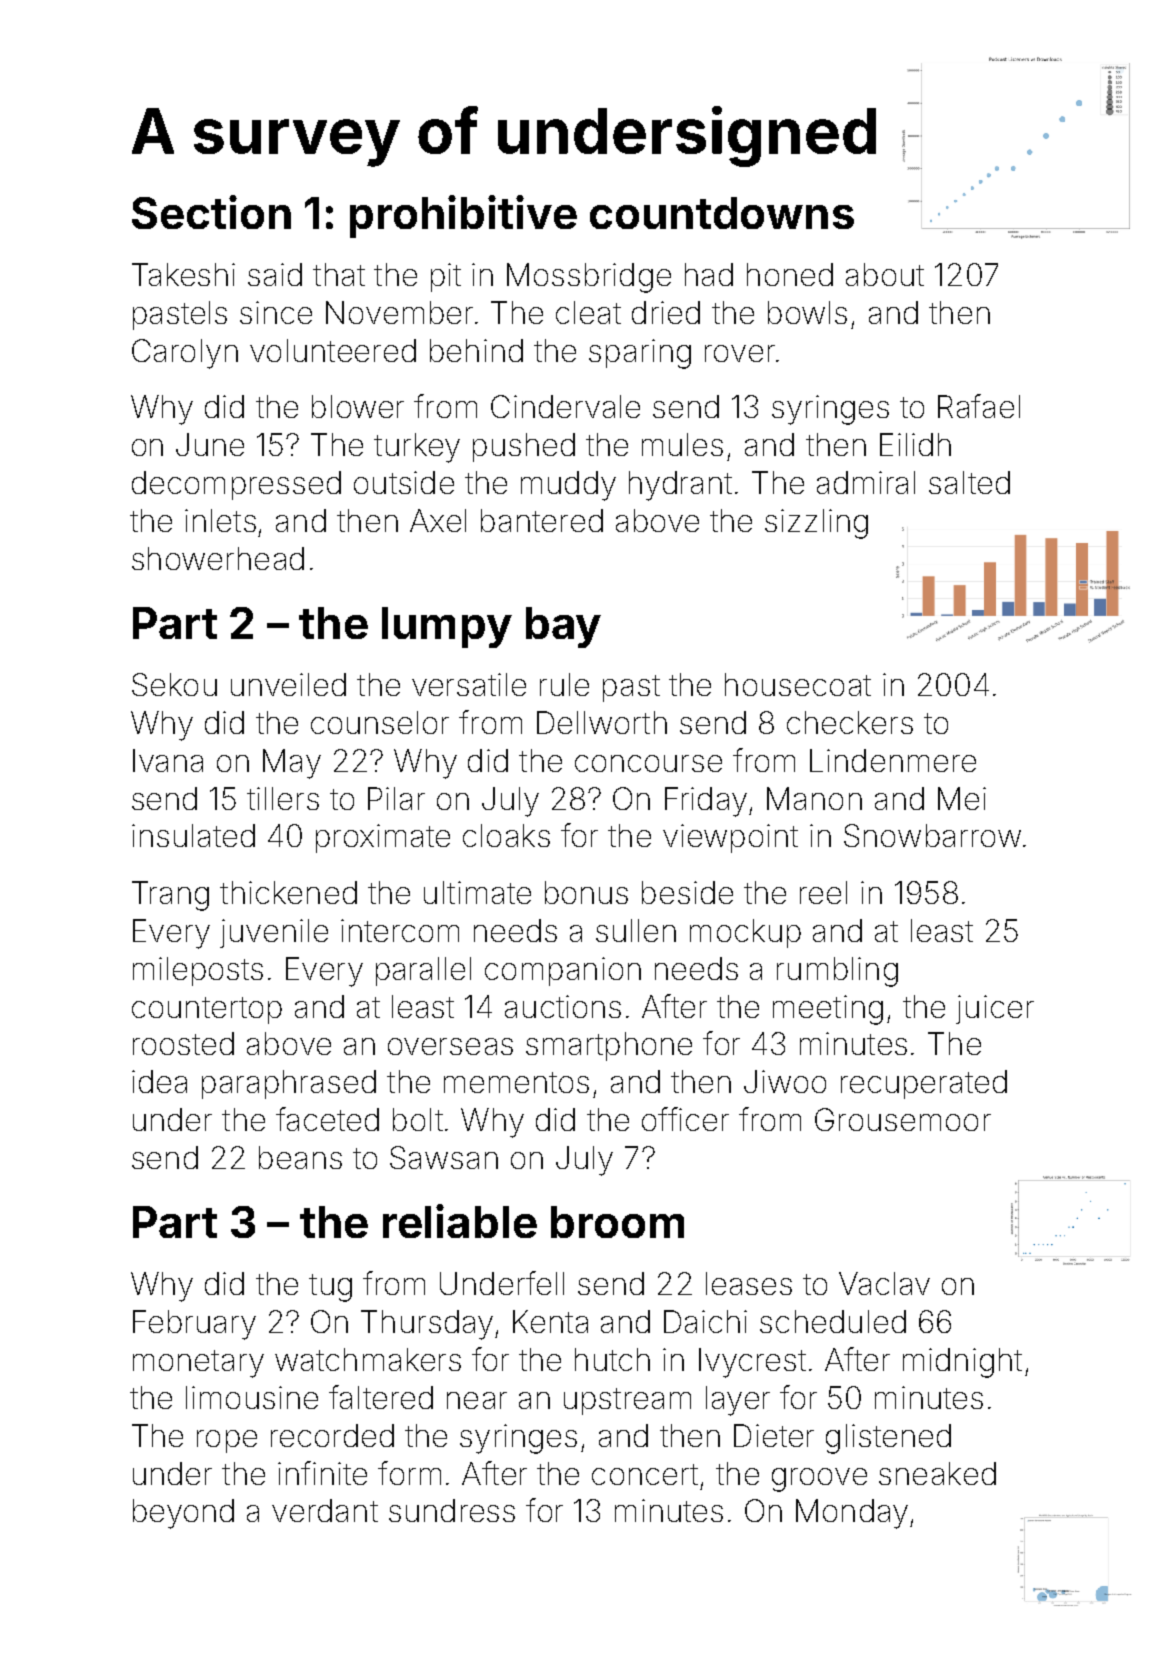 This document has width=1165, height=1654. Describe the element at coordinates (563, 971) in the document. I see `companion` at that location.
